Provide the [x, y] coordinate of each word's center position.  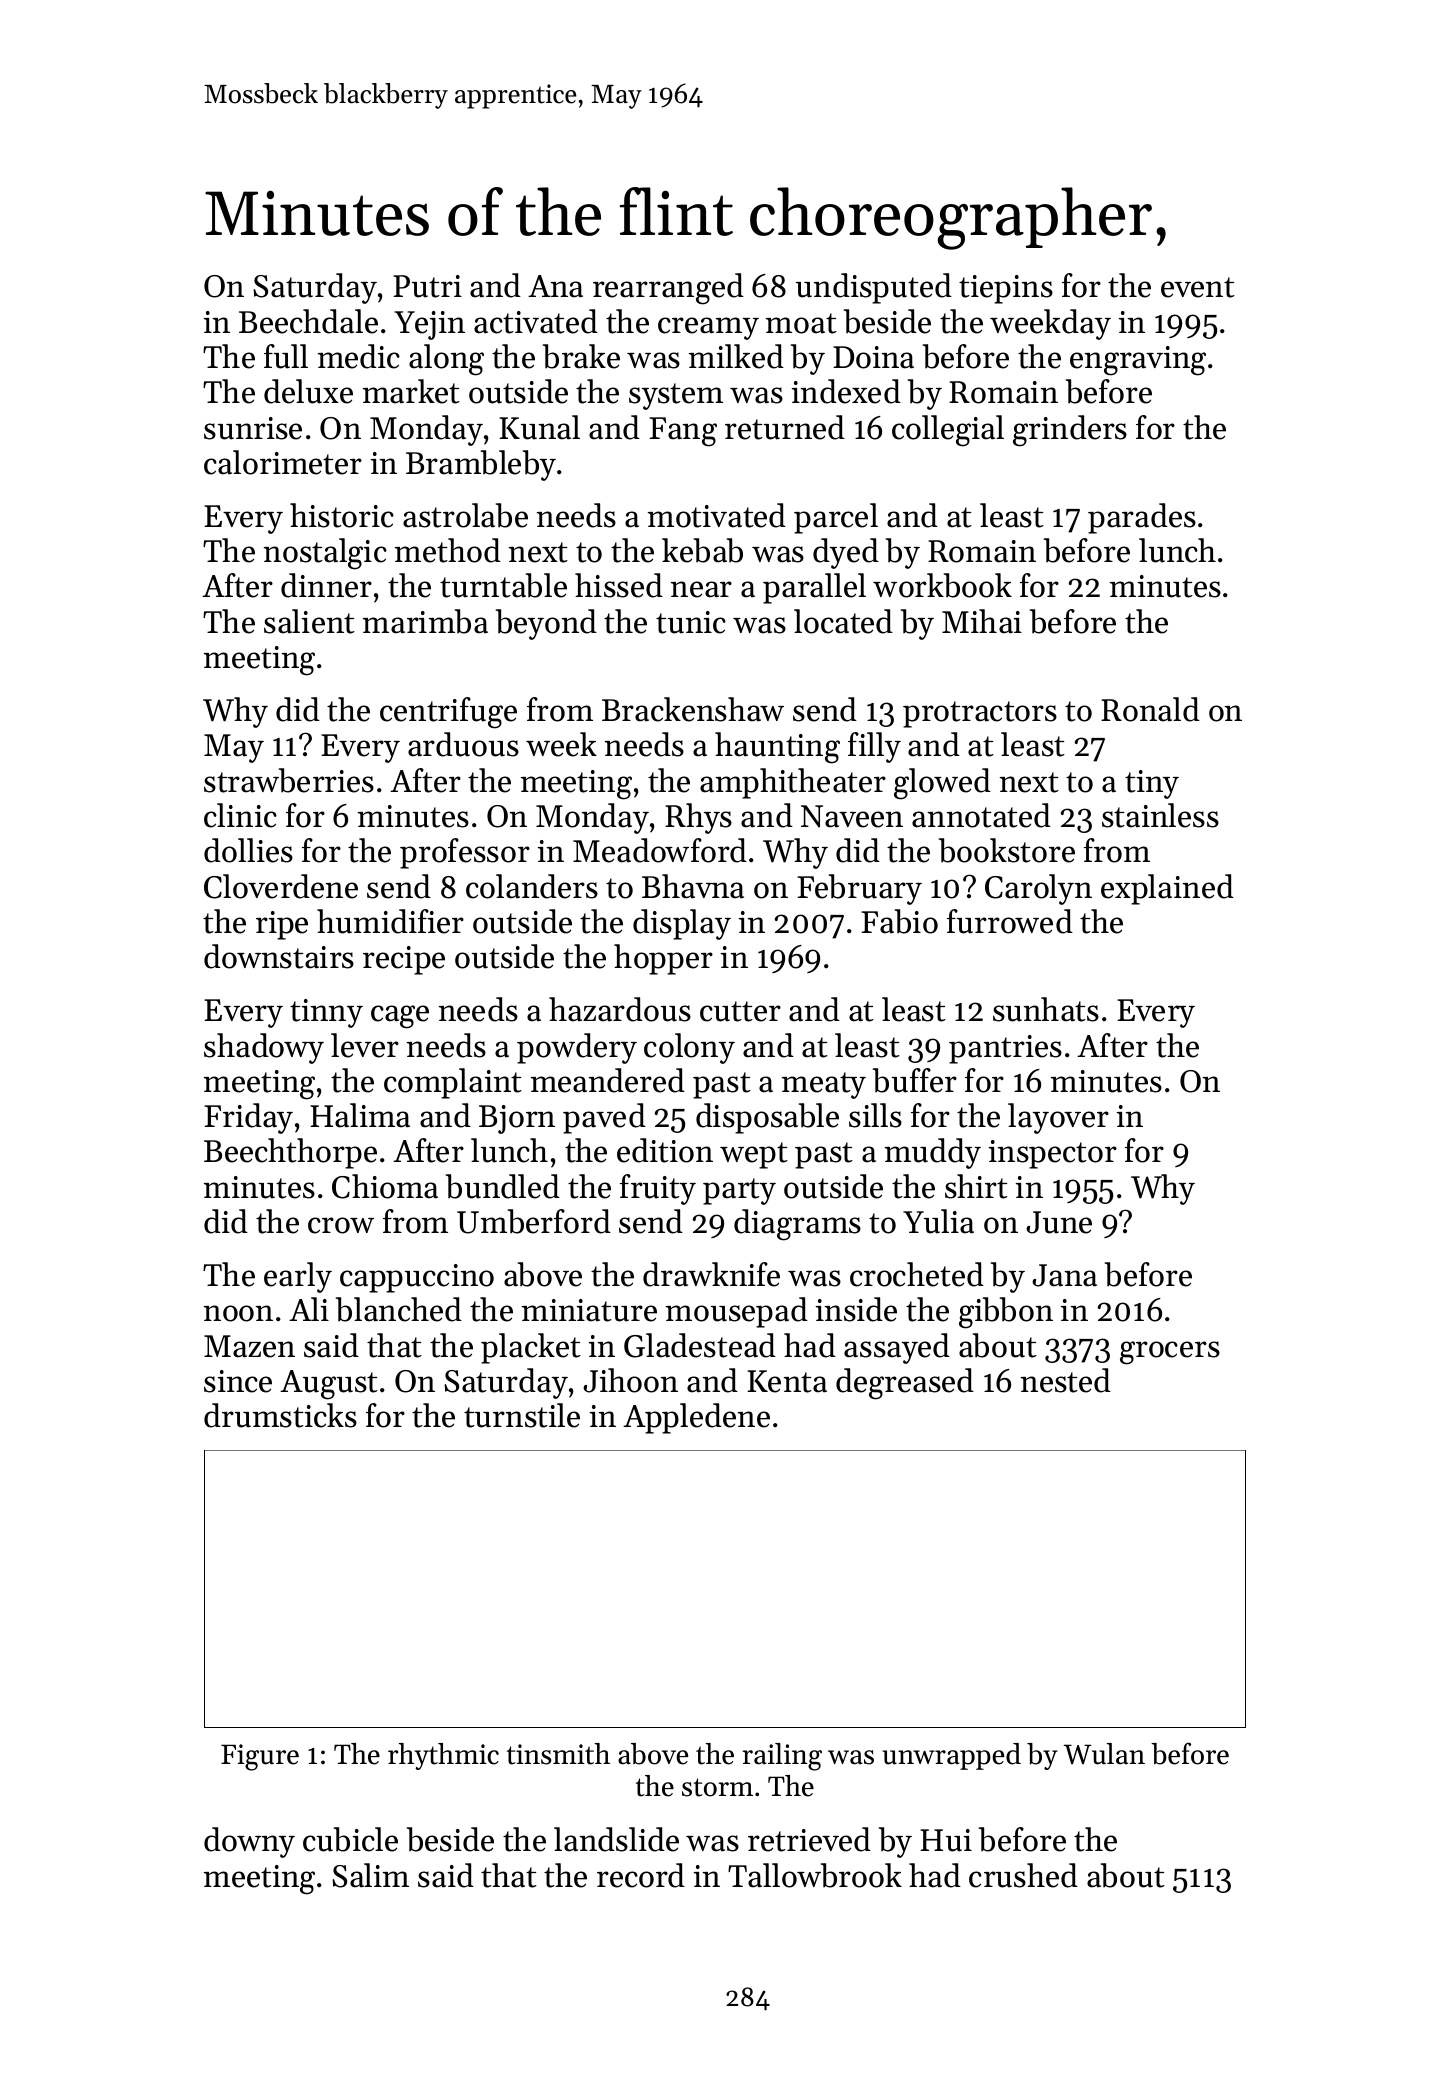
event [1198, 287]
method [448, 550]
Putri [427, 286]
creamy [708, 328]
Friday [248, 1118]
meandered [608, 1080]
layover [1058, 1118]
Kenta [787, 1381]
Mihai [982, 621]
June [1059, 1222]
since [238, 1381]
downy [249, 1842]
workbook [942, 585]
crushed [1023, 1875]
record [641, 1875]
